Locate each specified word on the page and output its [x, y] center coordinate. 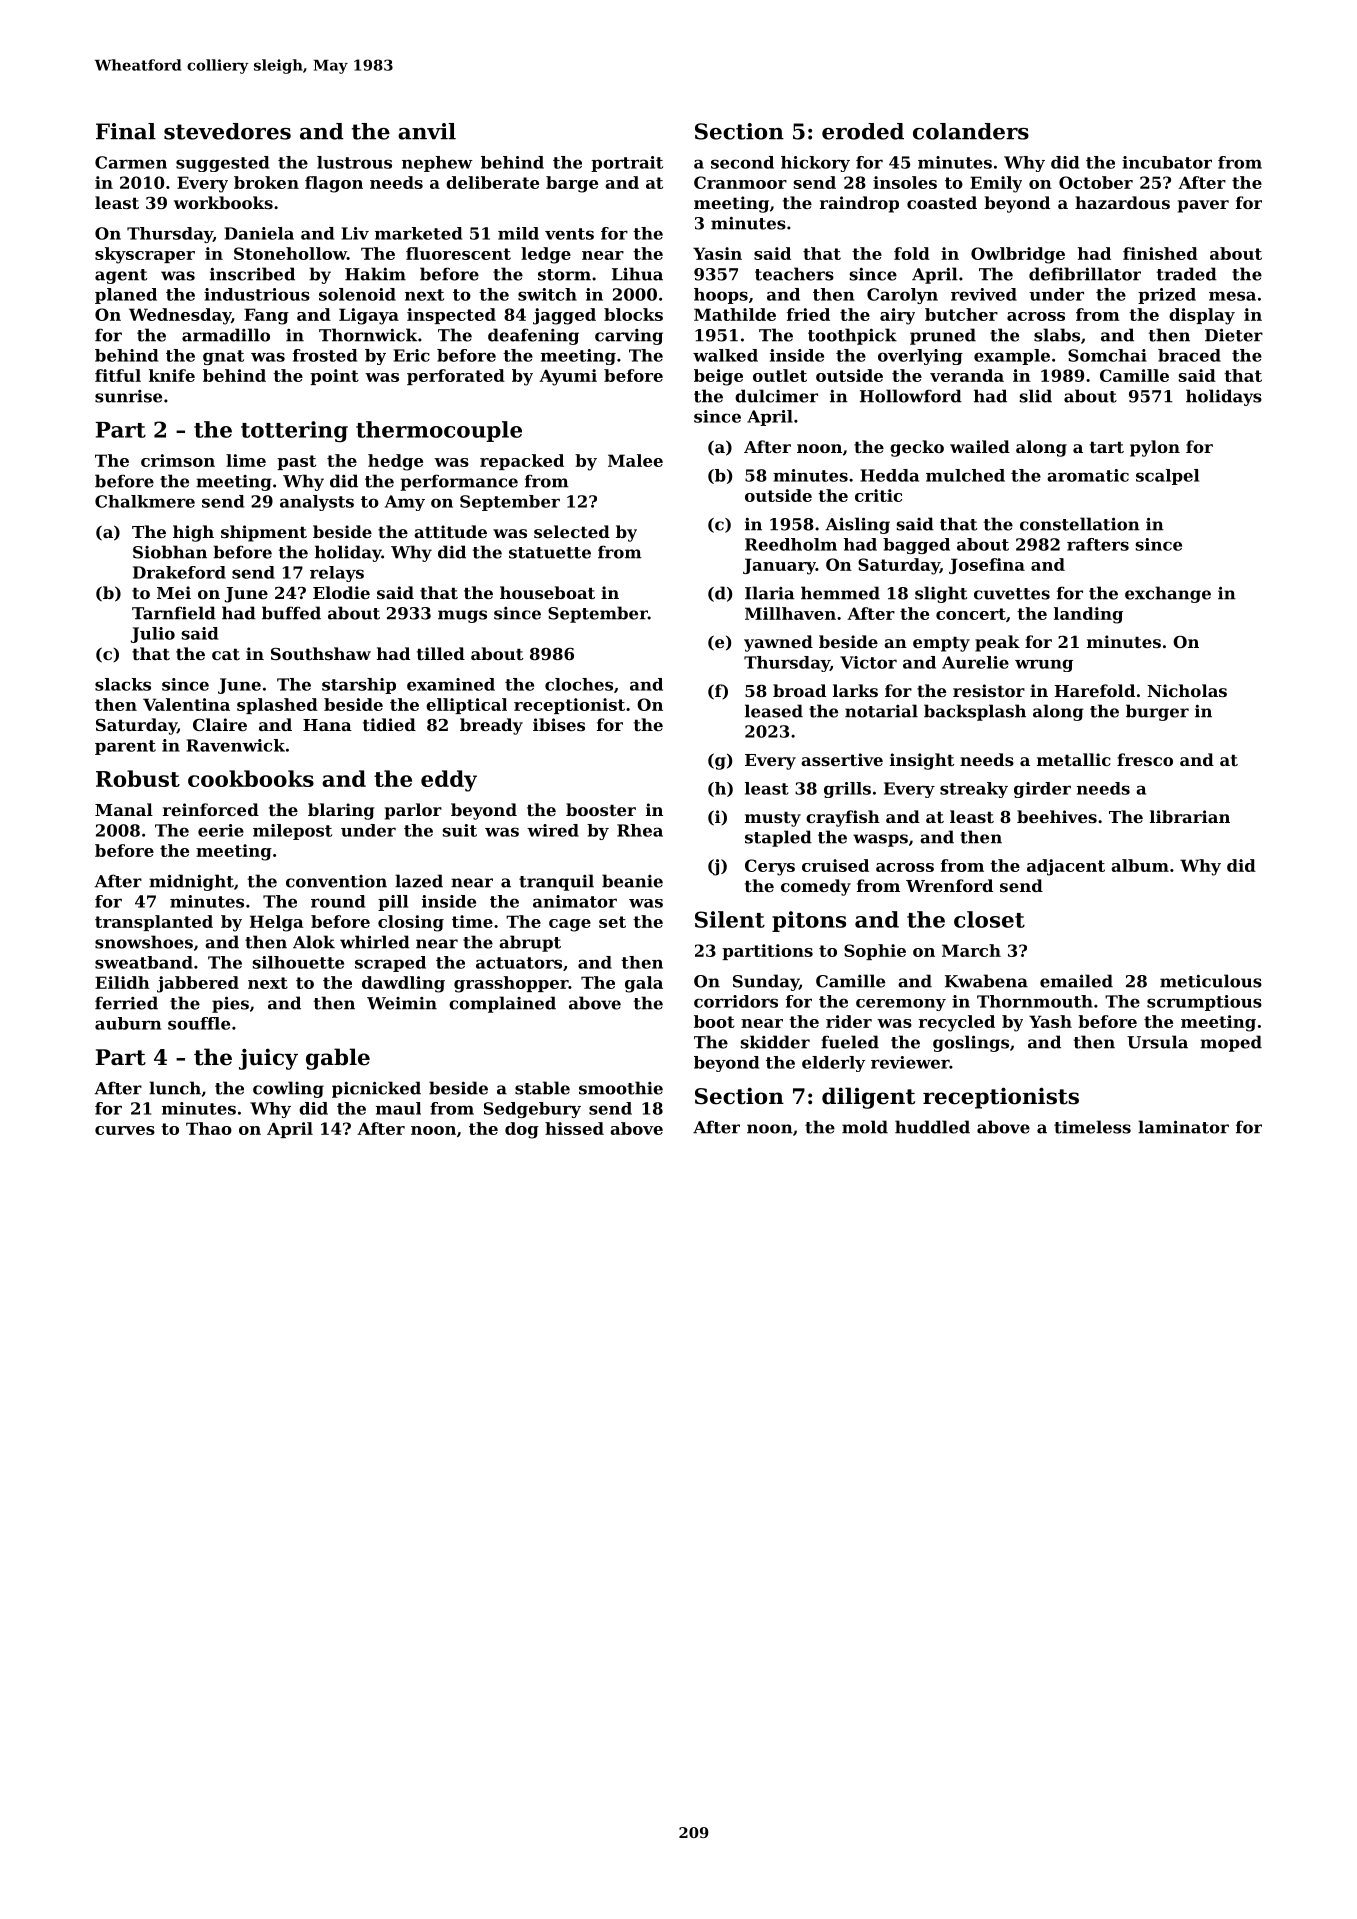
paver [1203, 206]
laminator [1183, 1127]
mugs [462, 616]
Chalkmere [145, 501]
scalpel [1167, 477]
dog [522, 1130]
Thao [209, 1128]
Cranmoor [740, 182]
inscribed [252, 274]
